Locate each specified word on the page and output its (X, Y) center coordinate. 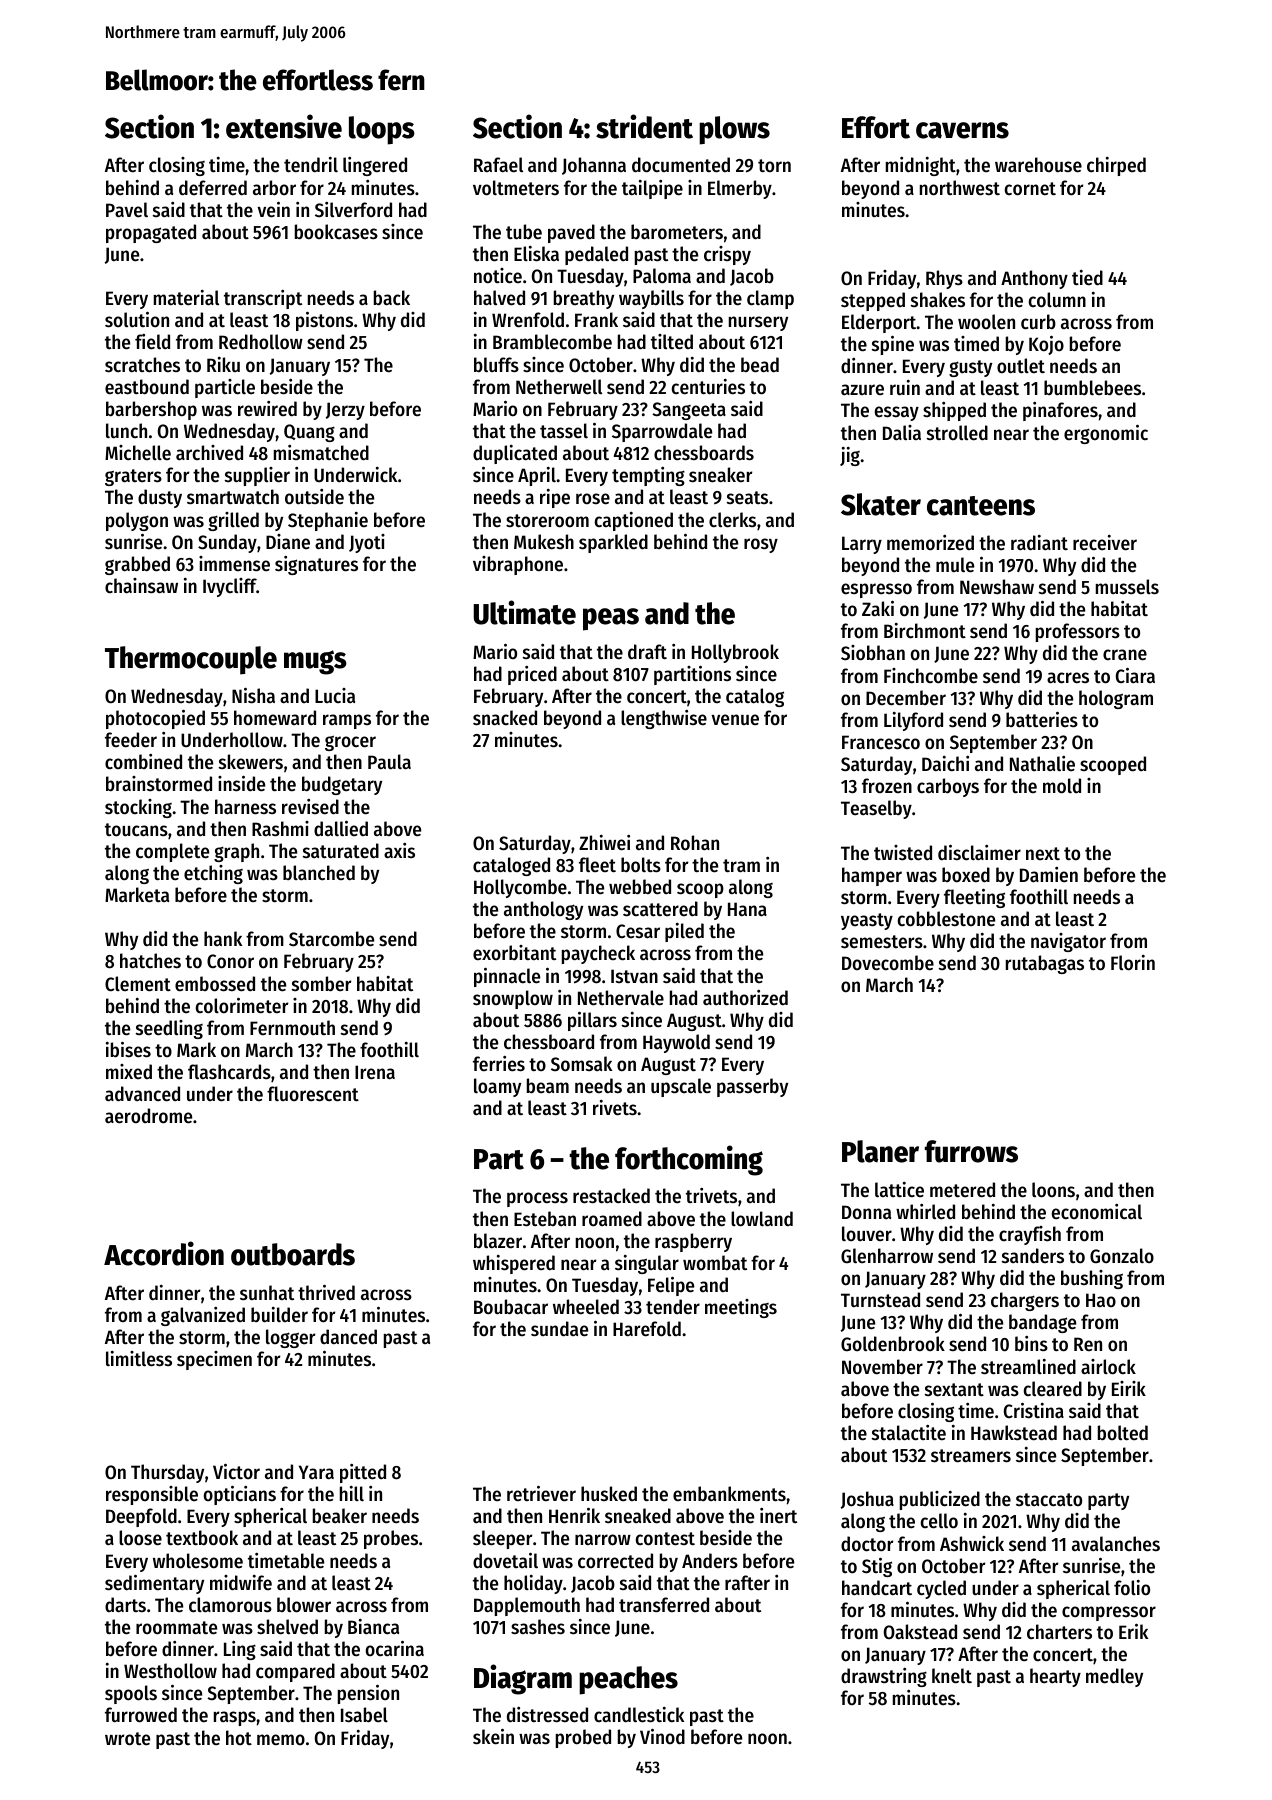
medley (1114, 1677)
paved (571, 233)
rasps (235, 1718)
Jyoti (367, 543)
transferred (664, 1605)
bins (1031, 1344)
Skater (881, 504)
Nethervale (621, 998)
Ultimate (524, 612)
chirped (1116, 166)
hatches (150, 961)
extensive (284, 126)
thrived (326, 1292)
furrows (971, 1151)
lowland (762, 1219)
